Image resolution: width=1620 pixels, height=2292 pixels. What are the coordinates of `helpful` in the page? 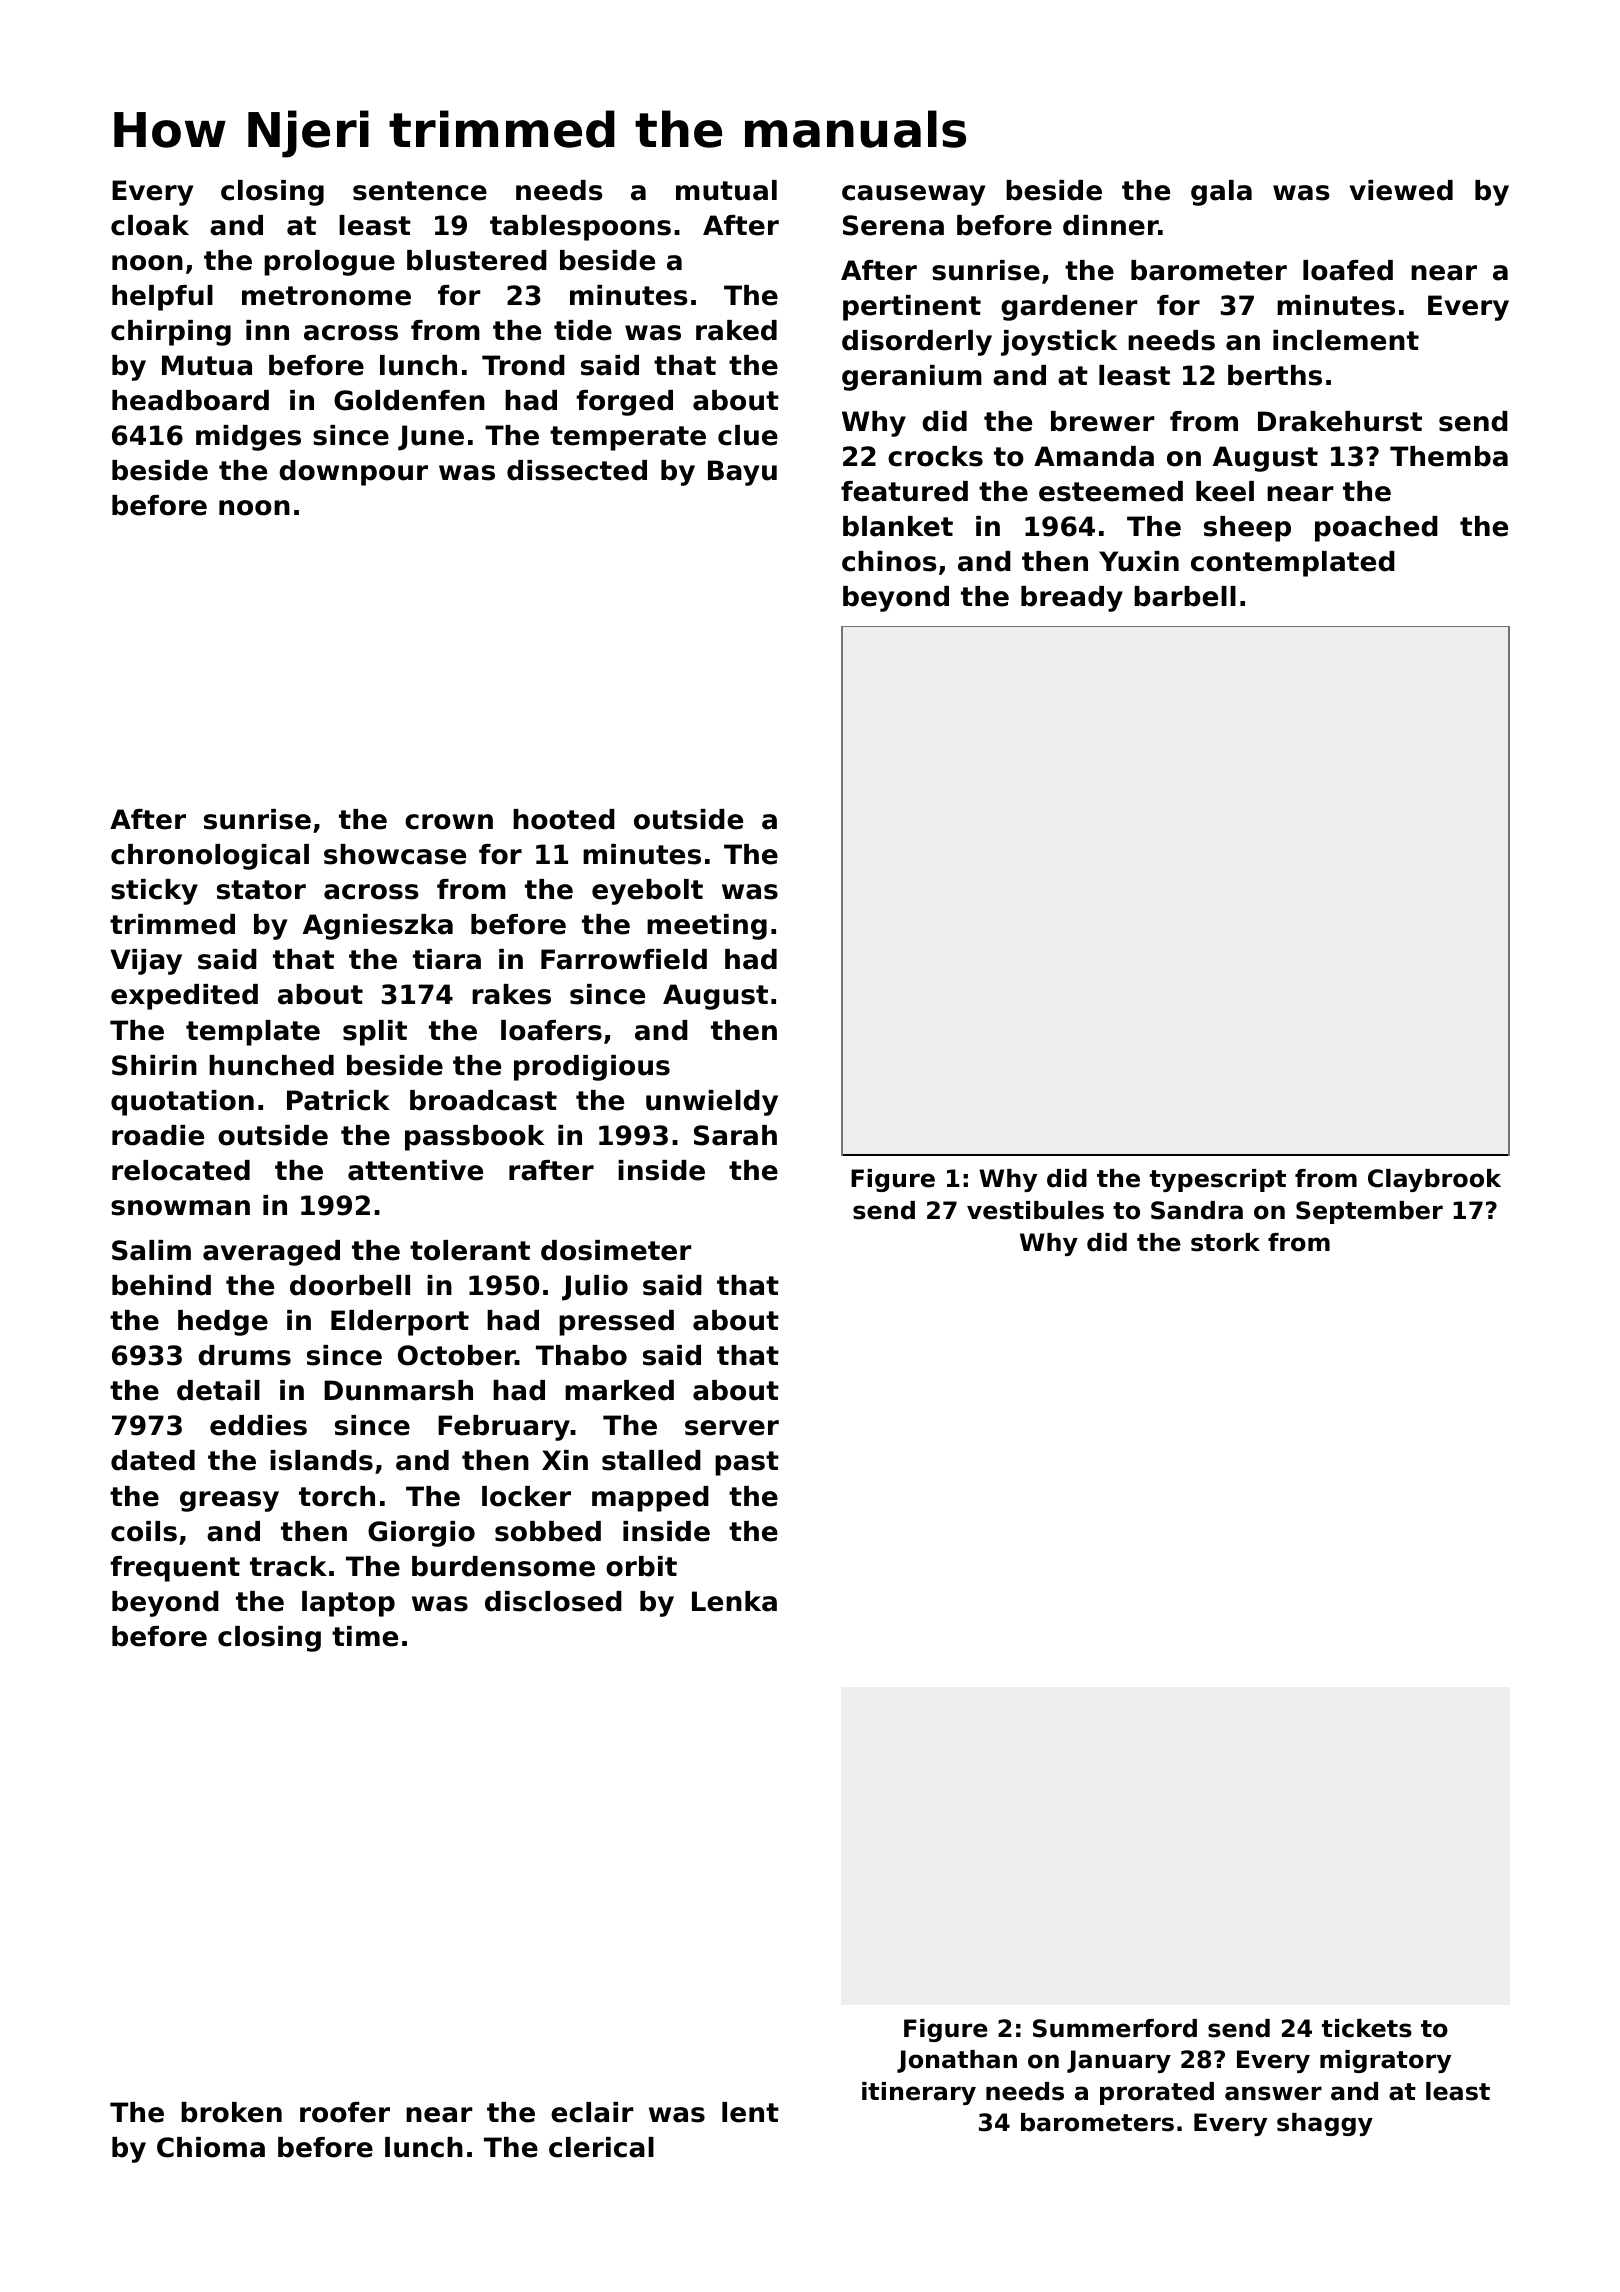 It's located at (162, 298).
